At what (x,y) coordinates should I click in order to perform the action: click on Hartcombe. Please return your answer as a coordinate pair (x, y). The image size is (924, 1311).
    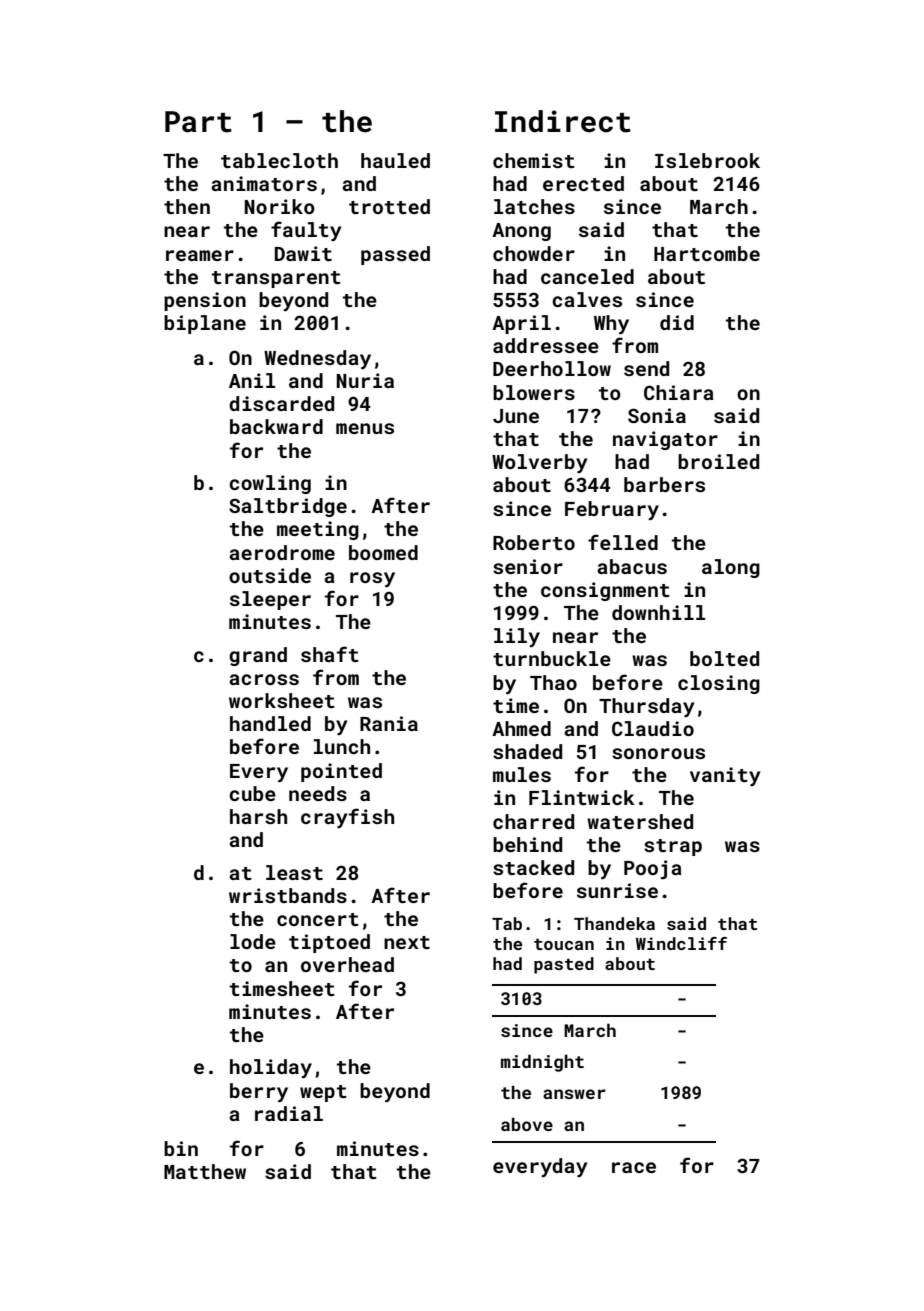
    Looking at the image, I should click on (707, 253).
